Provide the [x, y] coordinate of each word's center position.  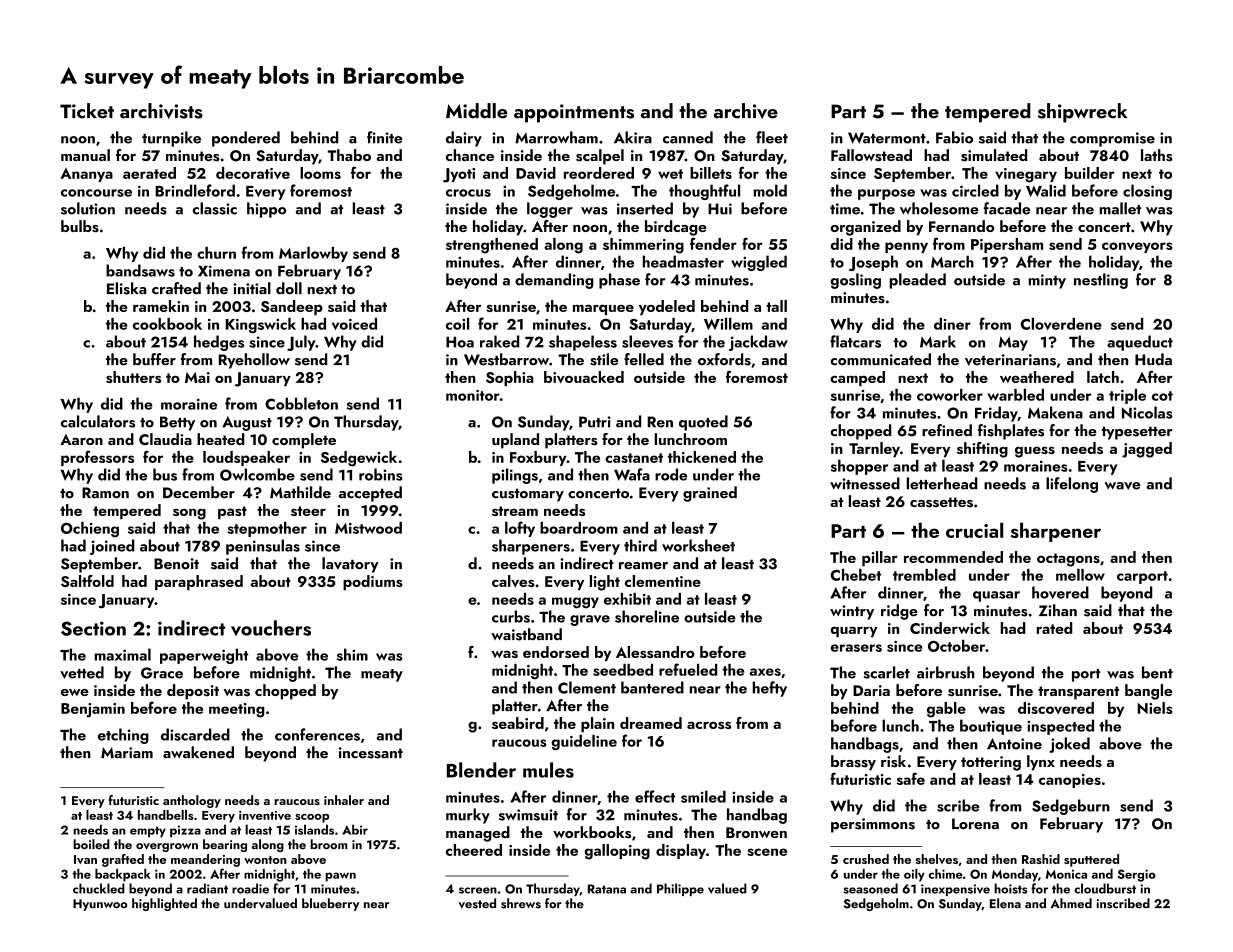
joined [112, 547]
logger [550, 210]
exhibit [627, 599]
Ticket [87, 111]
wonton [265, 860]
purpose [886, 194]
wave [1122, 486]
